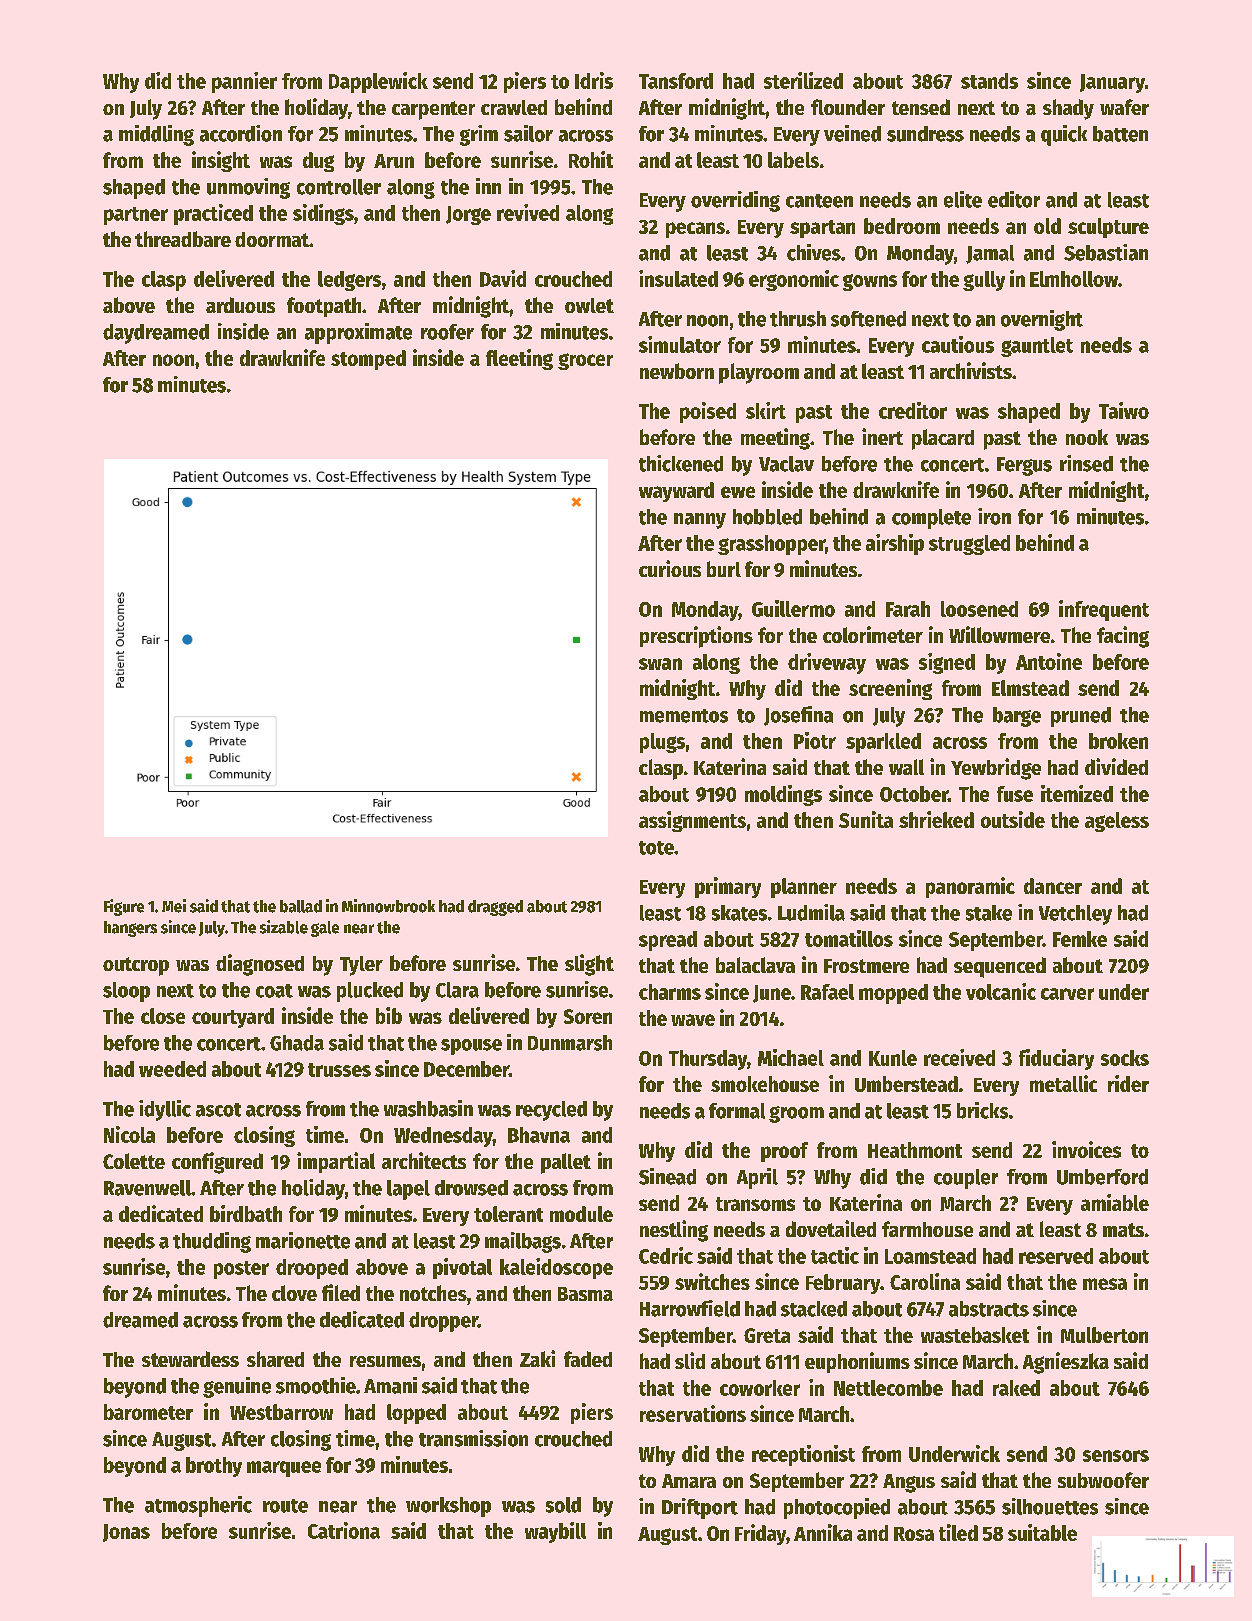 This screenshot has width=1252, height=1621. What do you see at coordinates (994, 516) in the screenshot?
I see `iron` at bounding box center [994, 516].
